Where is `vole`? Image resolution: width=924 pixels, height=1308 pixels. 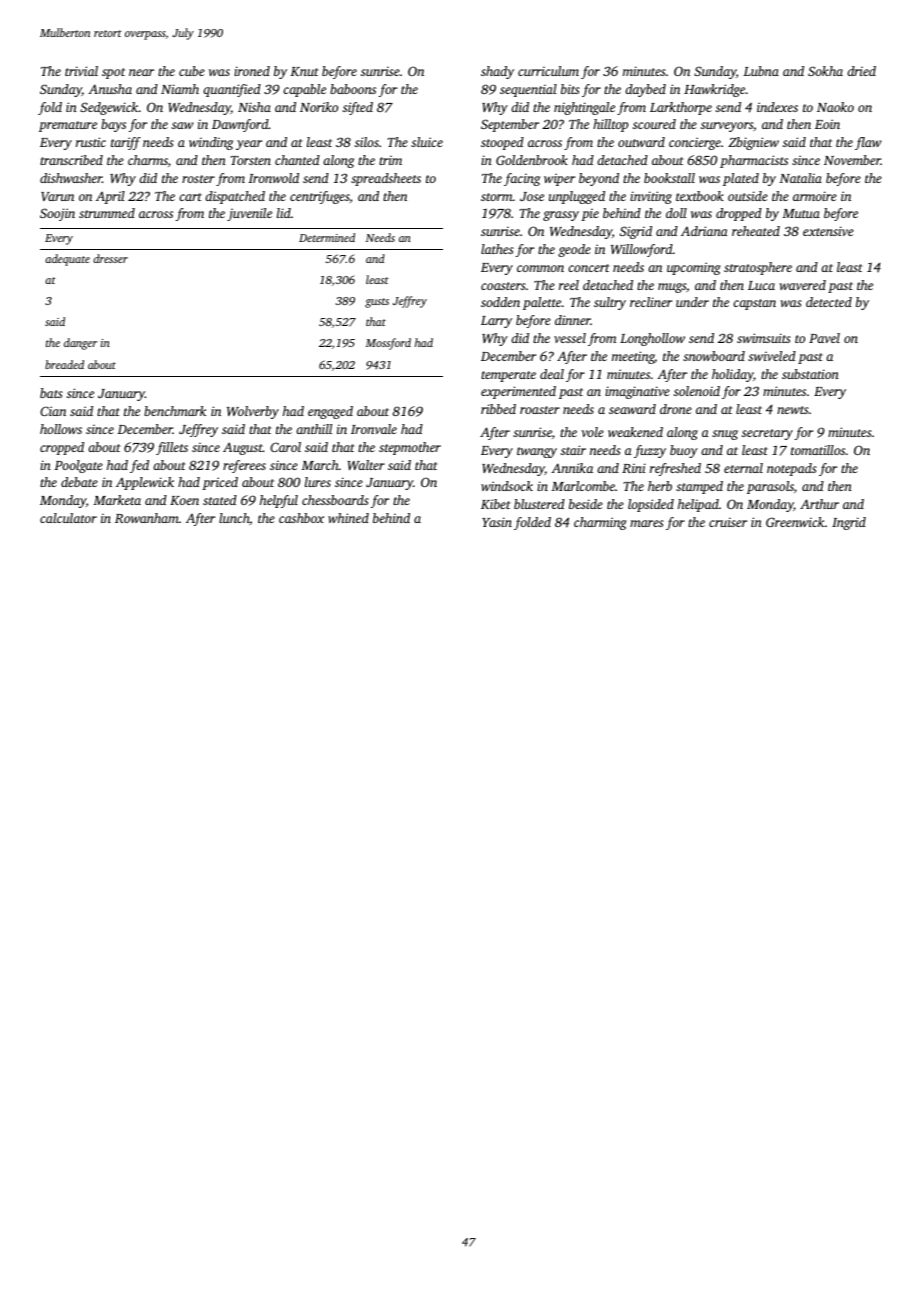
vole is located at coordinates (592, 432).
